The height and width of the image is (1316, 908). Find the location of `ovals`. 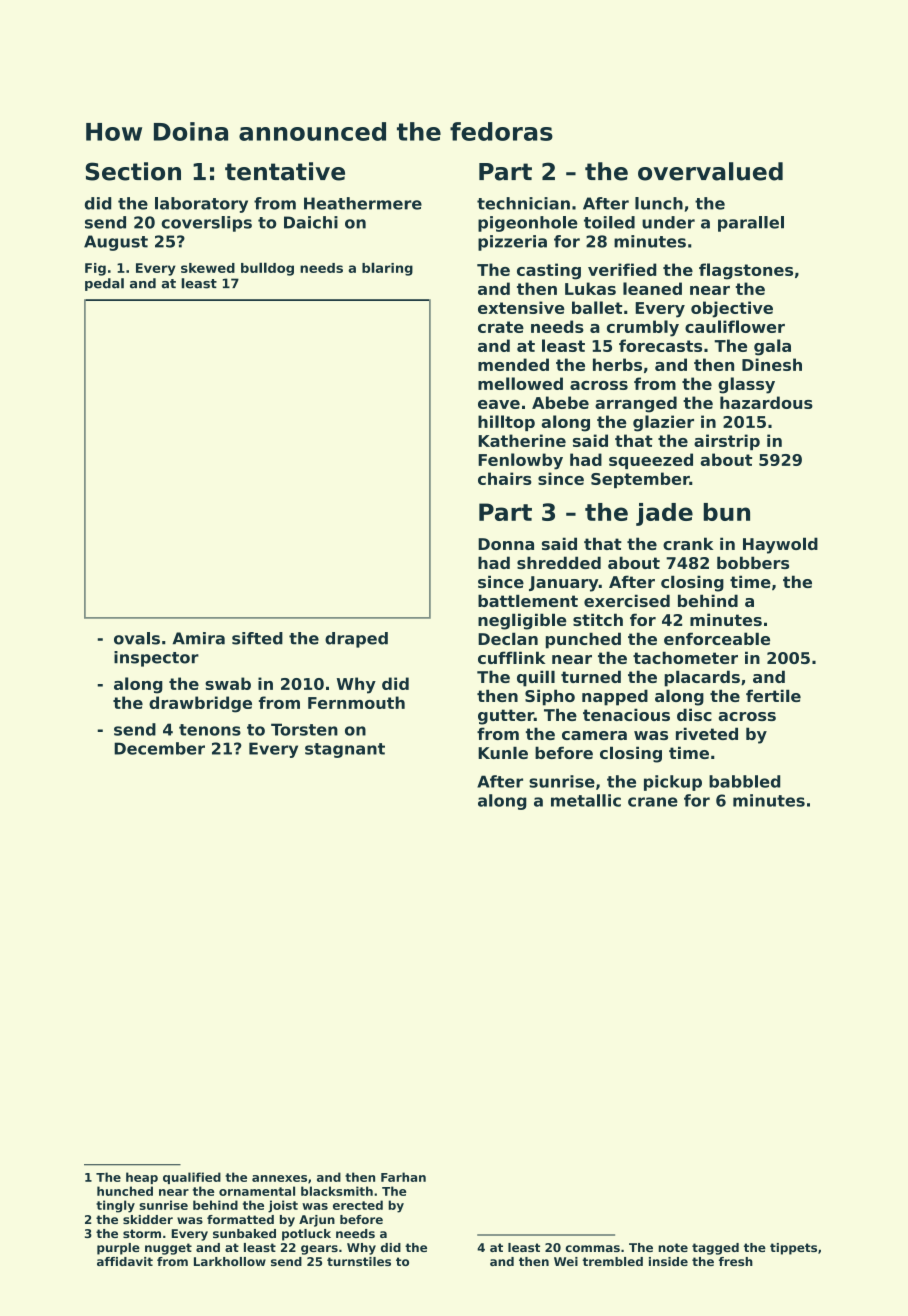

ovals is located at coordinates (137, 638).
